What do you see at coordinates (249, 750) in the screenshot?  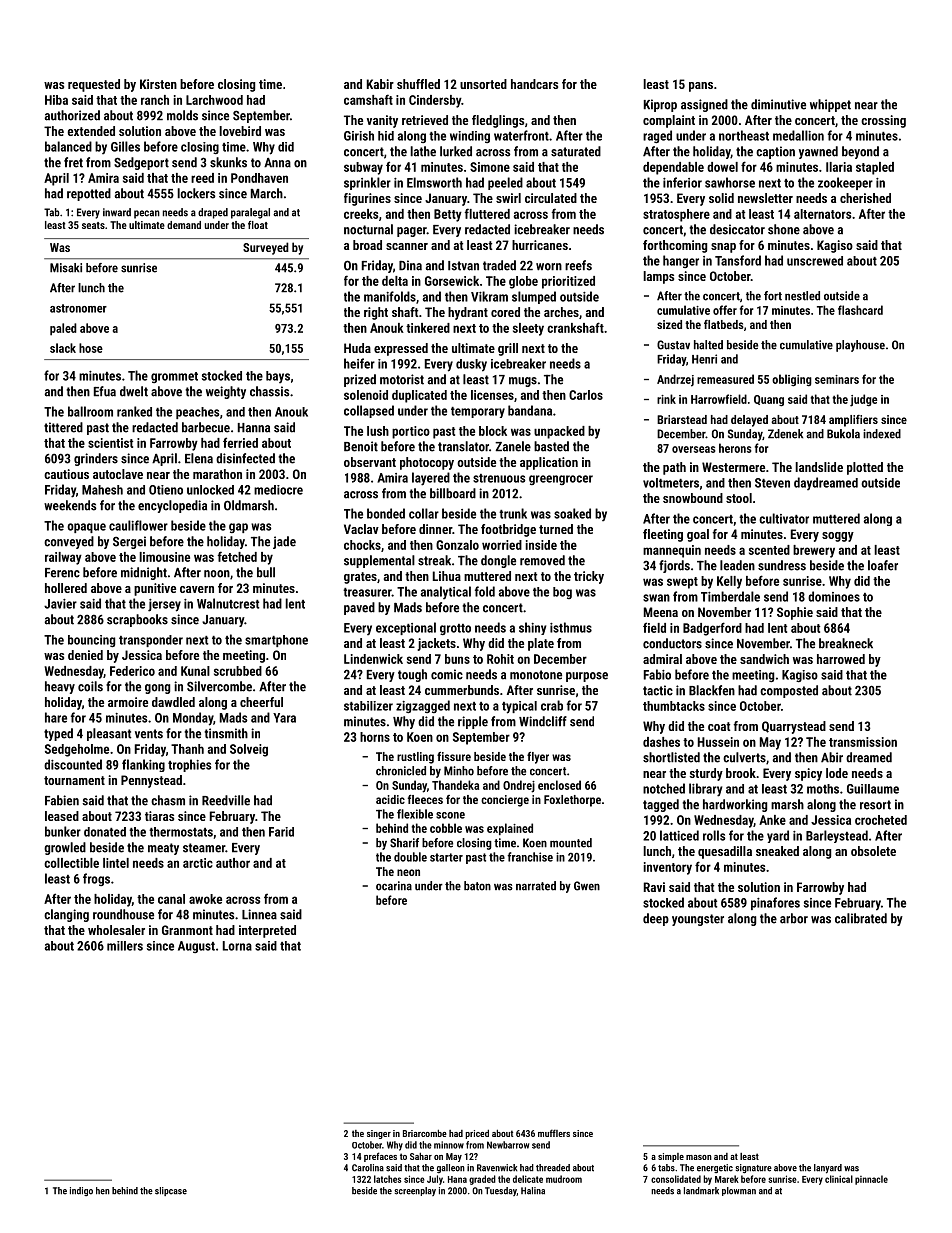 I see `Solveig` at bounding box center [249, 750].
